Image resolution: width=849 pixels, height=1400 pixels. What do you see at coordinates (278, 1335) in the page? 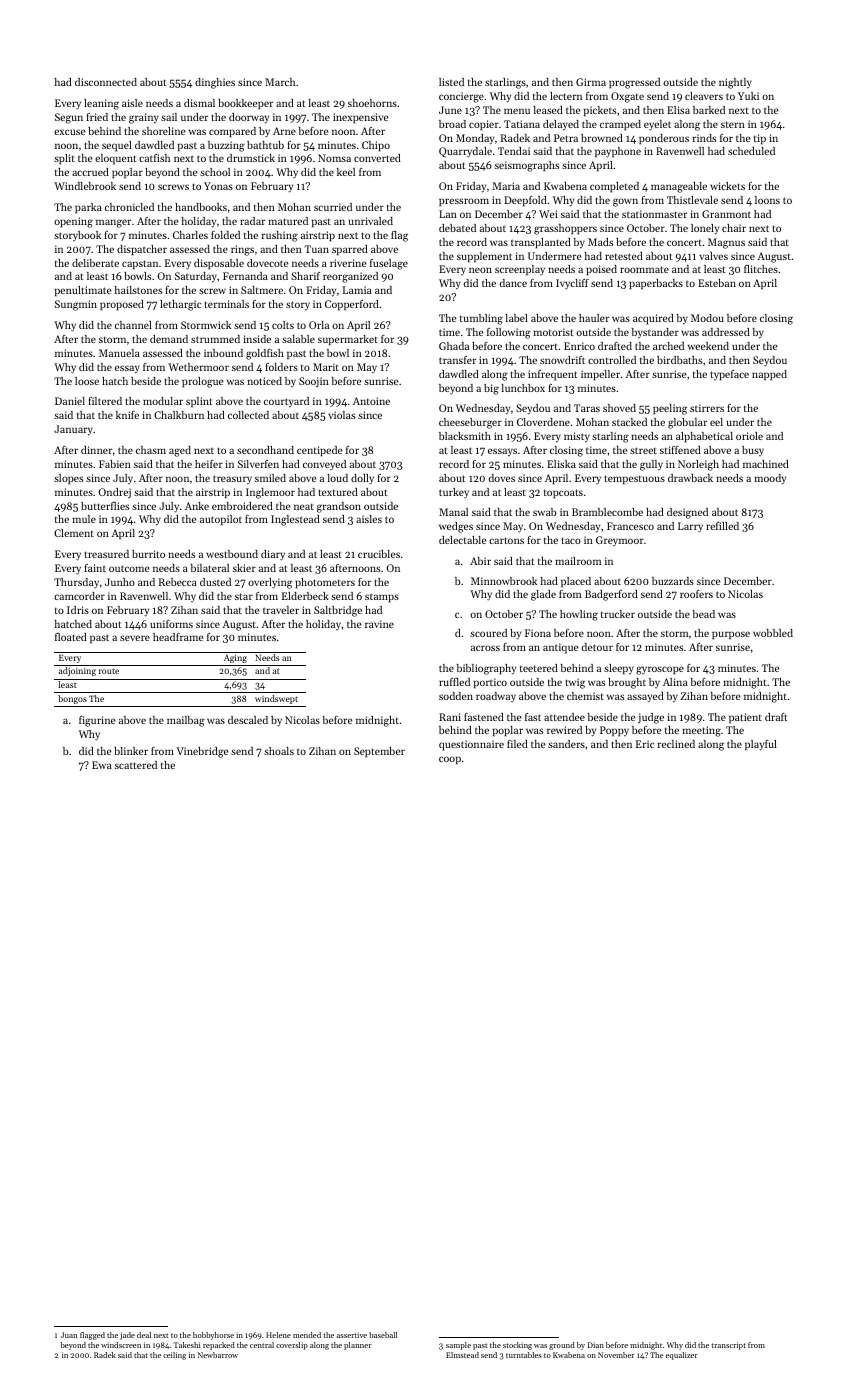
I see `Helene` at bounding box center [278, 1335].
